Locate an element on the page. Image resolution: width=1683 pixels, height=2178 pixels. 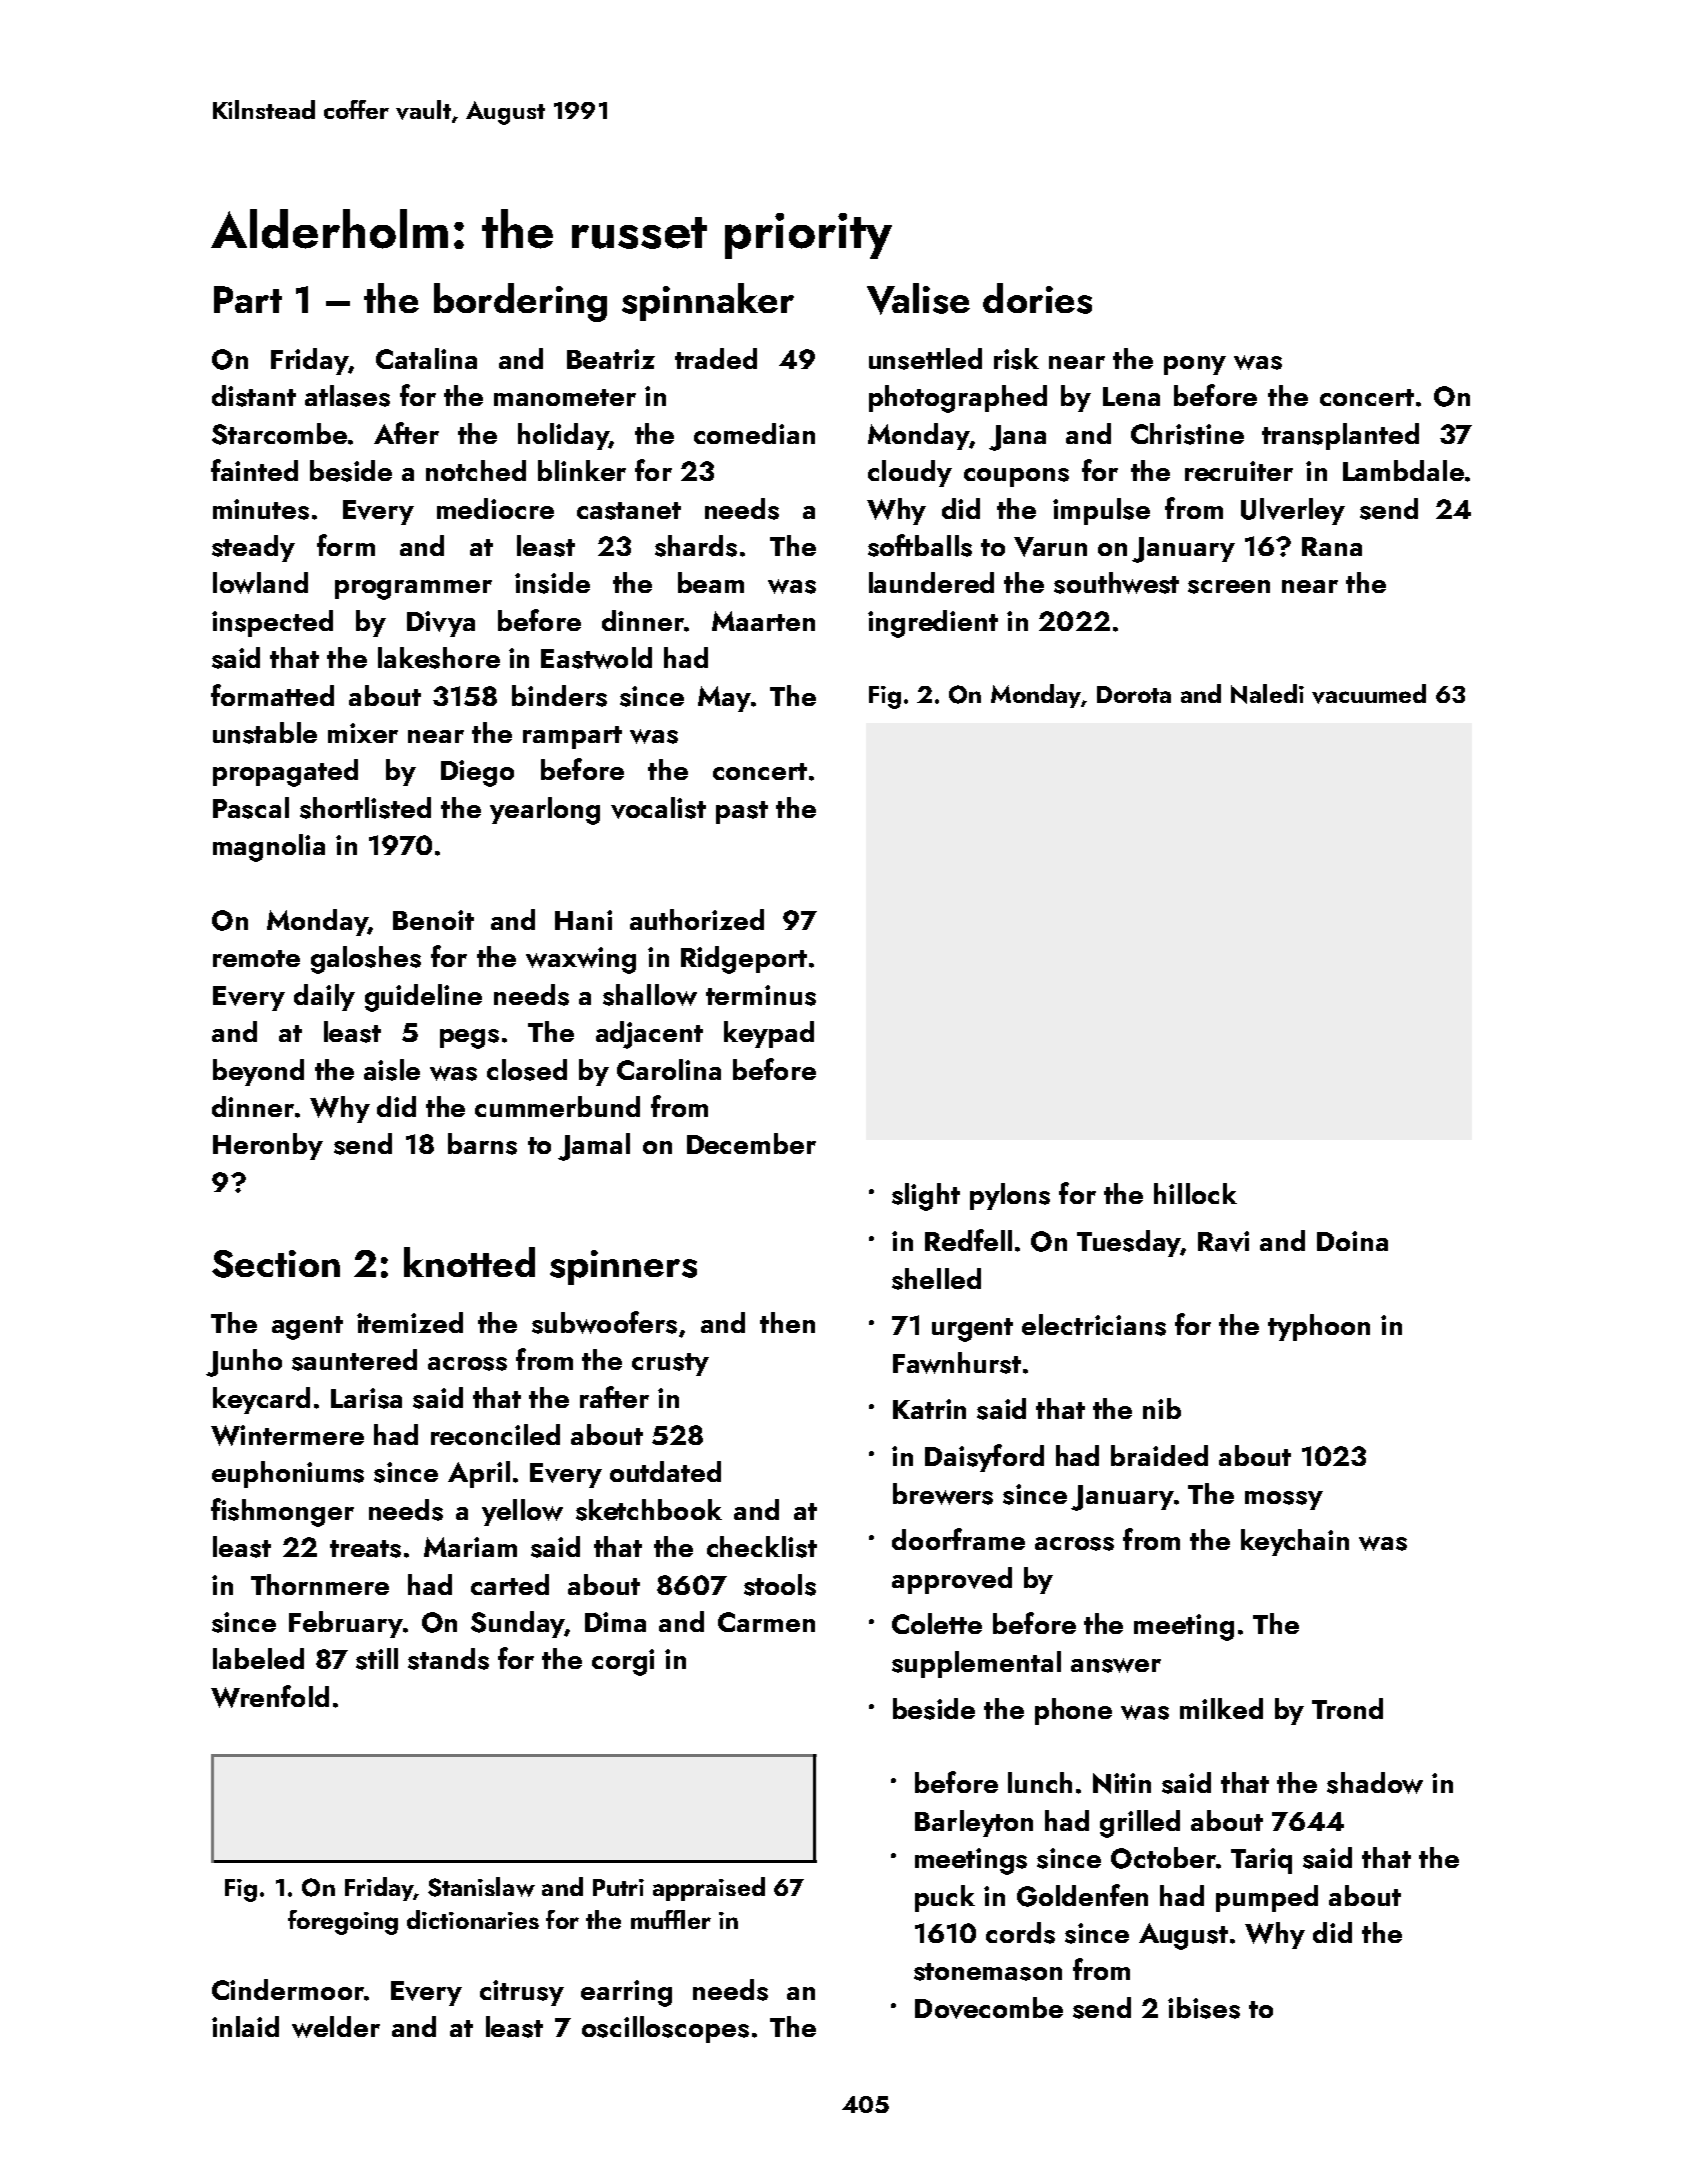
December is located at coordinates (751, 1143).
